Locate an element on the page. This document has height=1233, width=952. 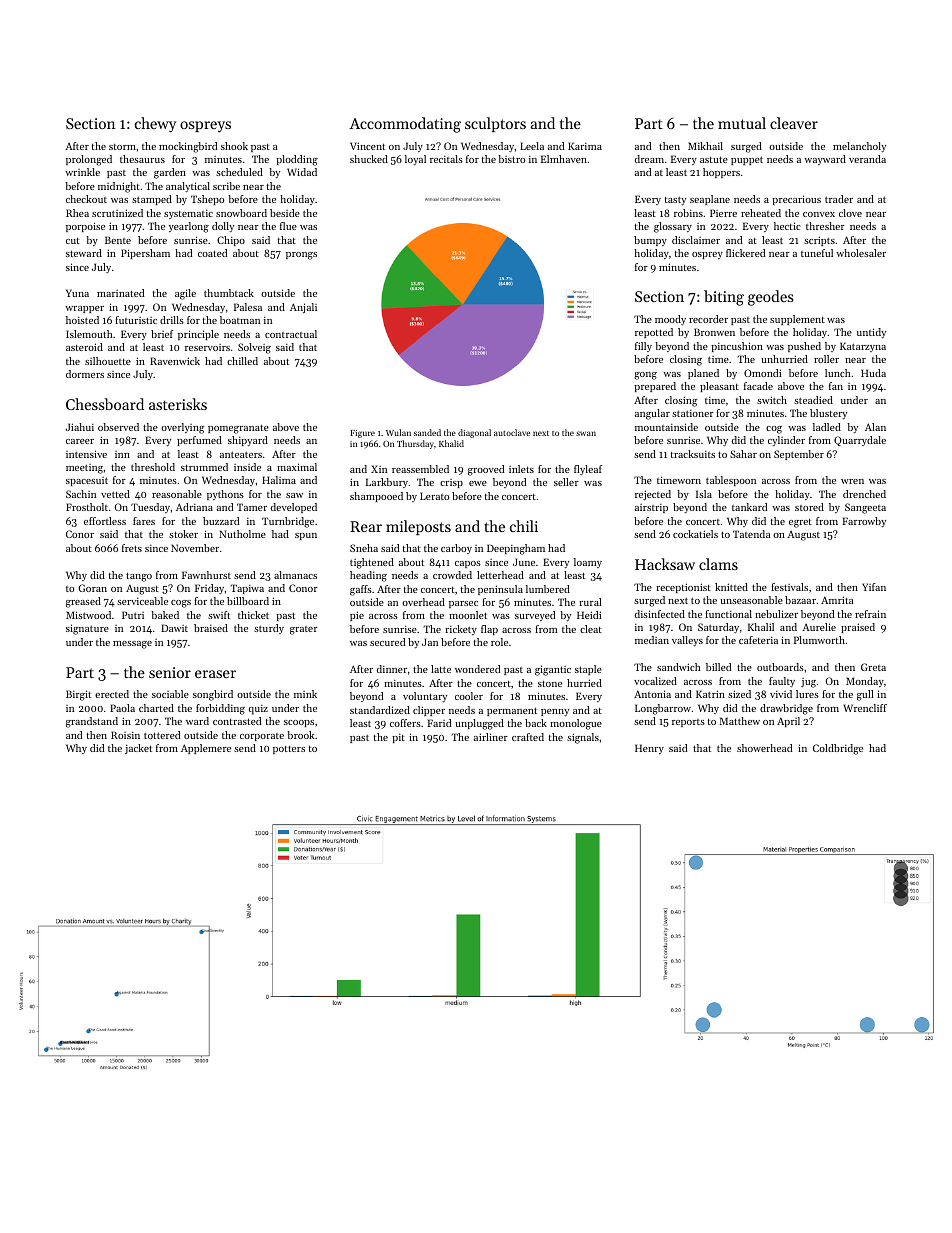
Isla is located at coordinates (704, 494).
